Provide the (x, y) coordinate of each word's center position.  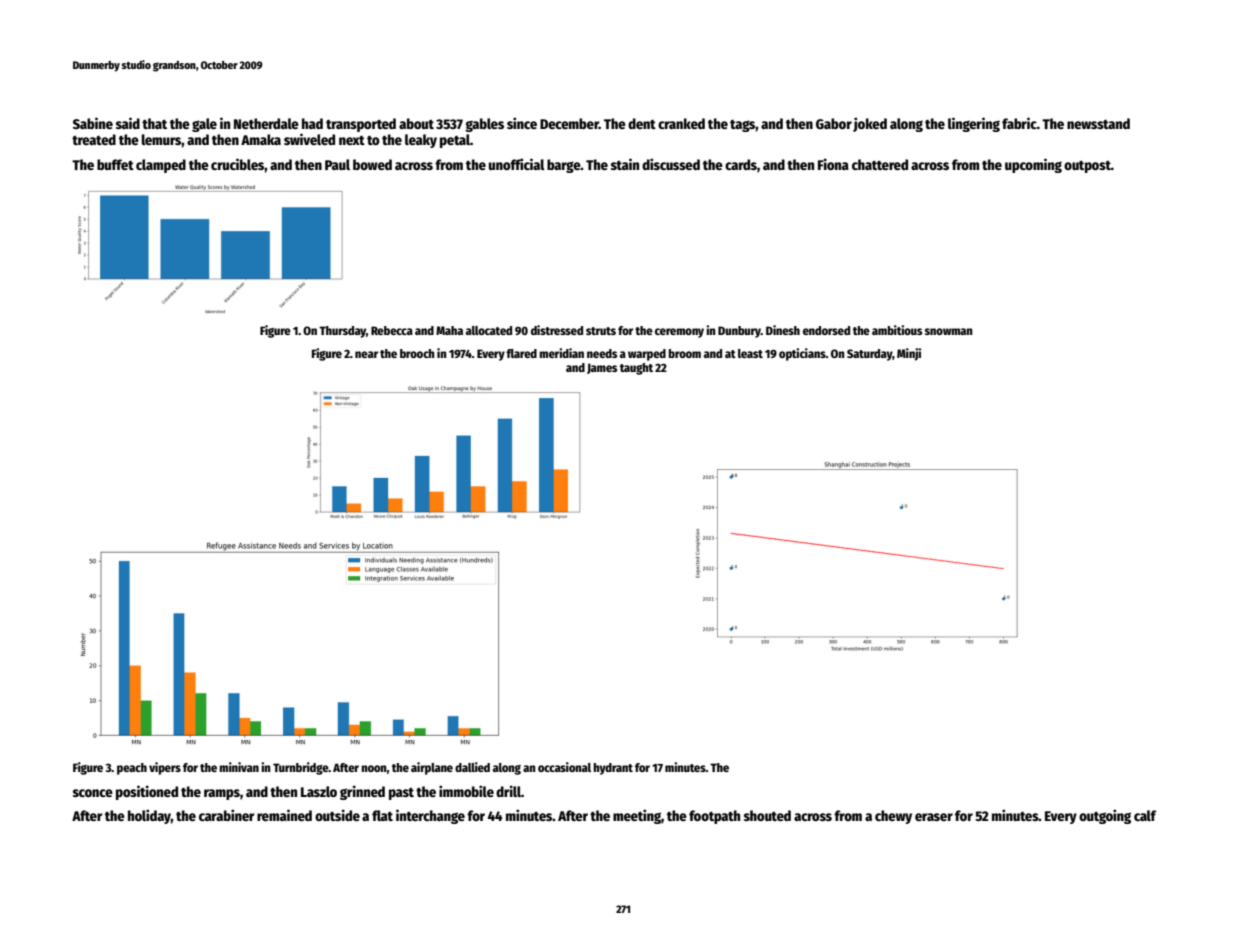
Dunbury (739, 332)
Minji (909, 354)
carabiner (226, 815)
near (366, 354)
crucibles (237, 164)
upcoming (1033, 165)
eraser (934, 817)
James (602, 368)
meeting (637, 816)
